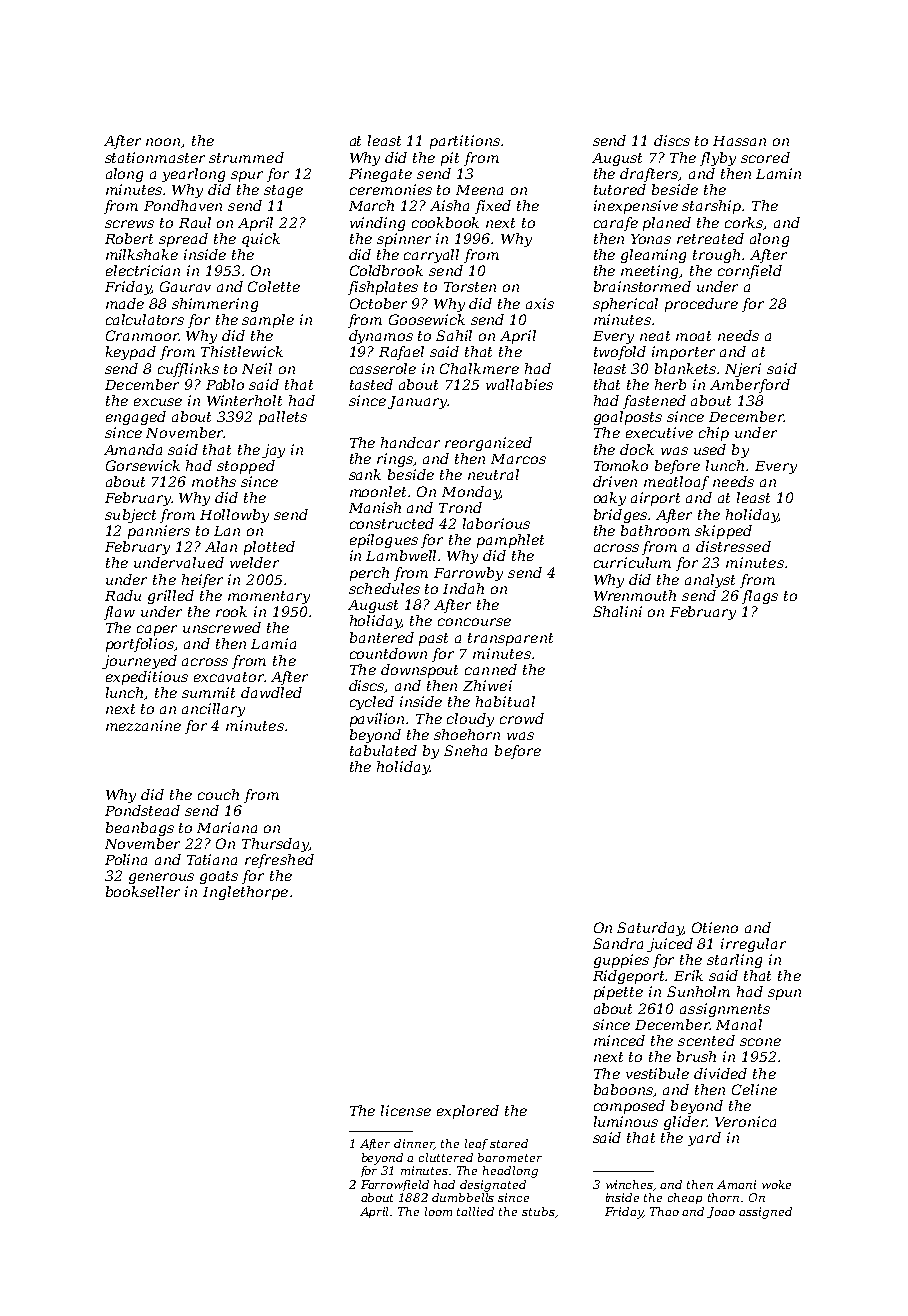 The image size is (908, 1316). Describe the element at coordinates (465, 142) in the screenshot. I see `partitions` at that location.
